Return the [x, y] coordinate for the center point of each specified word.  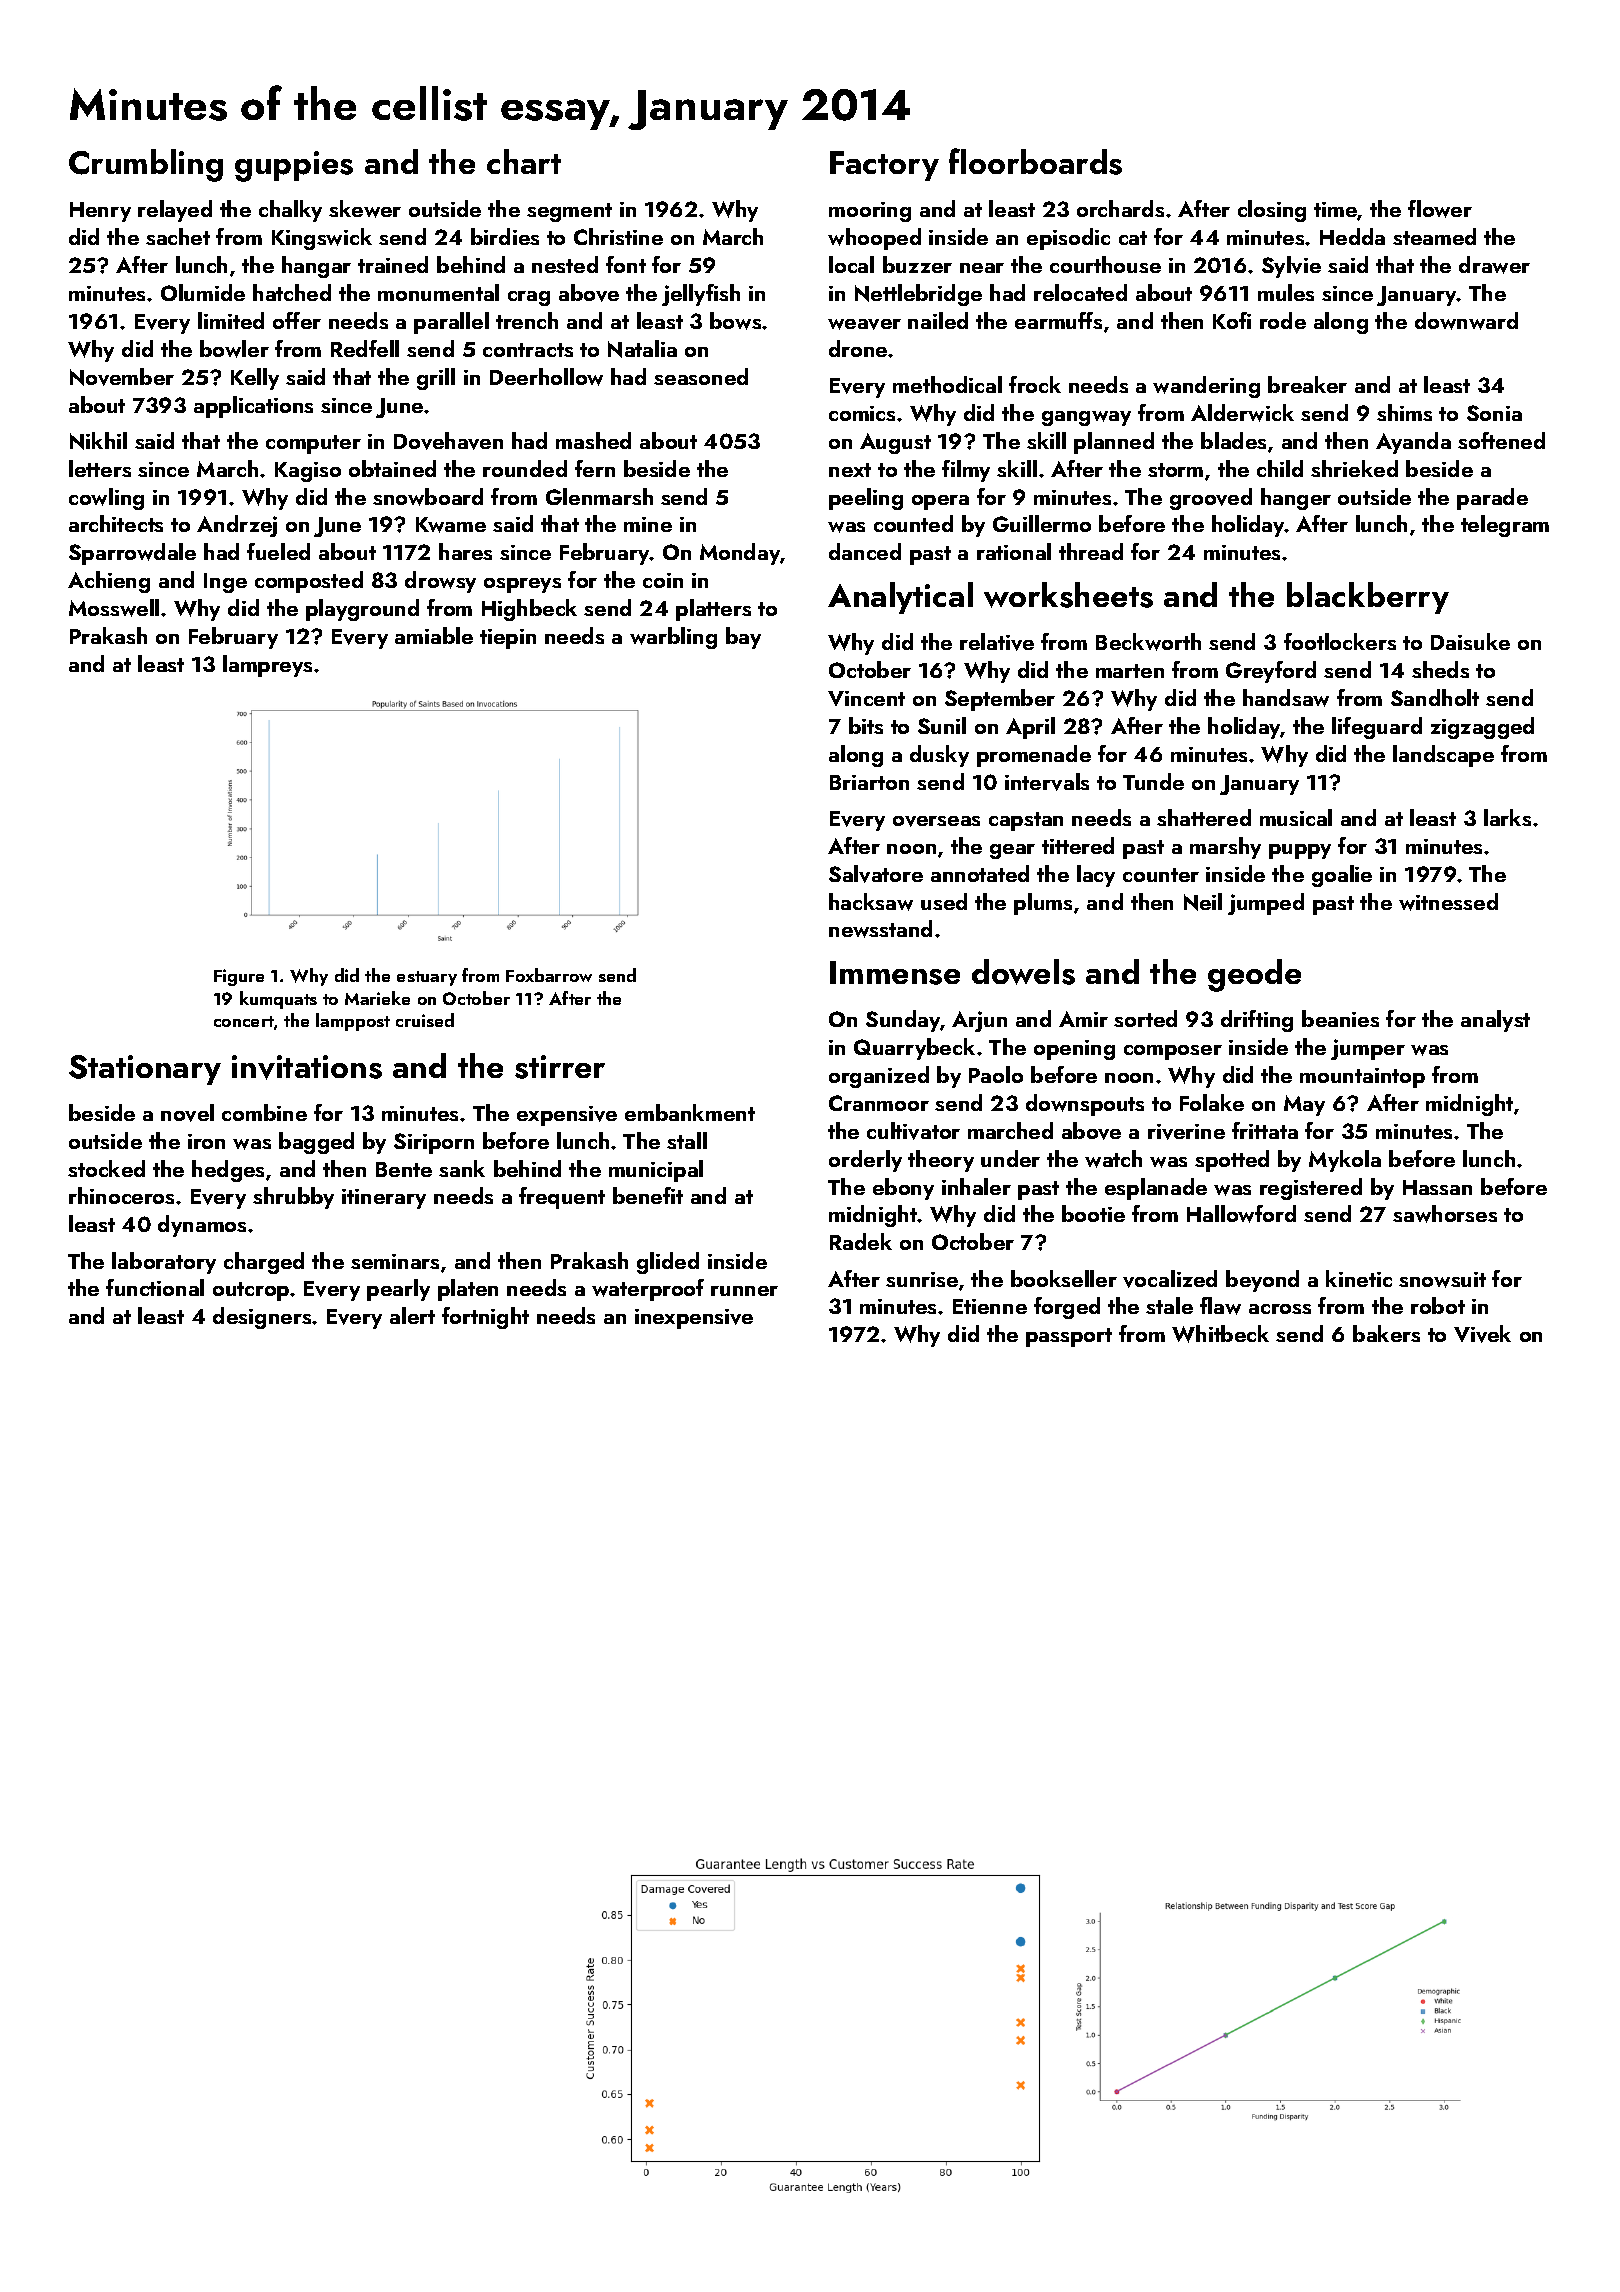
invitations [307, 1067]
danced [865, 551]
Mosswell [114, 608]
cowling [106, 499]
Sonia [1494, 413]
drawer [1494, 265]
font [626, 264]
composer [1173, 1052]
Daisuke [1470, 641]
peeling [866, 499]
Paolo [996, 1074]
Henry [100, 212]
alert [412, 1315]
